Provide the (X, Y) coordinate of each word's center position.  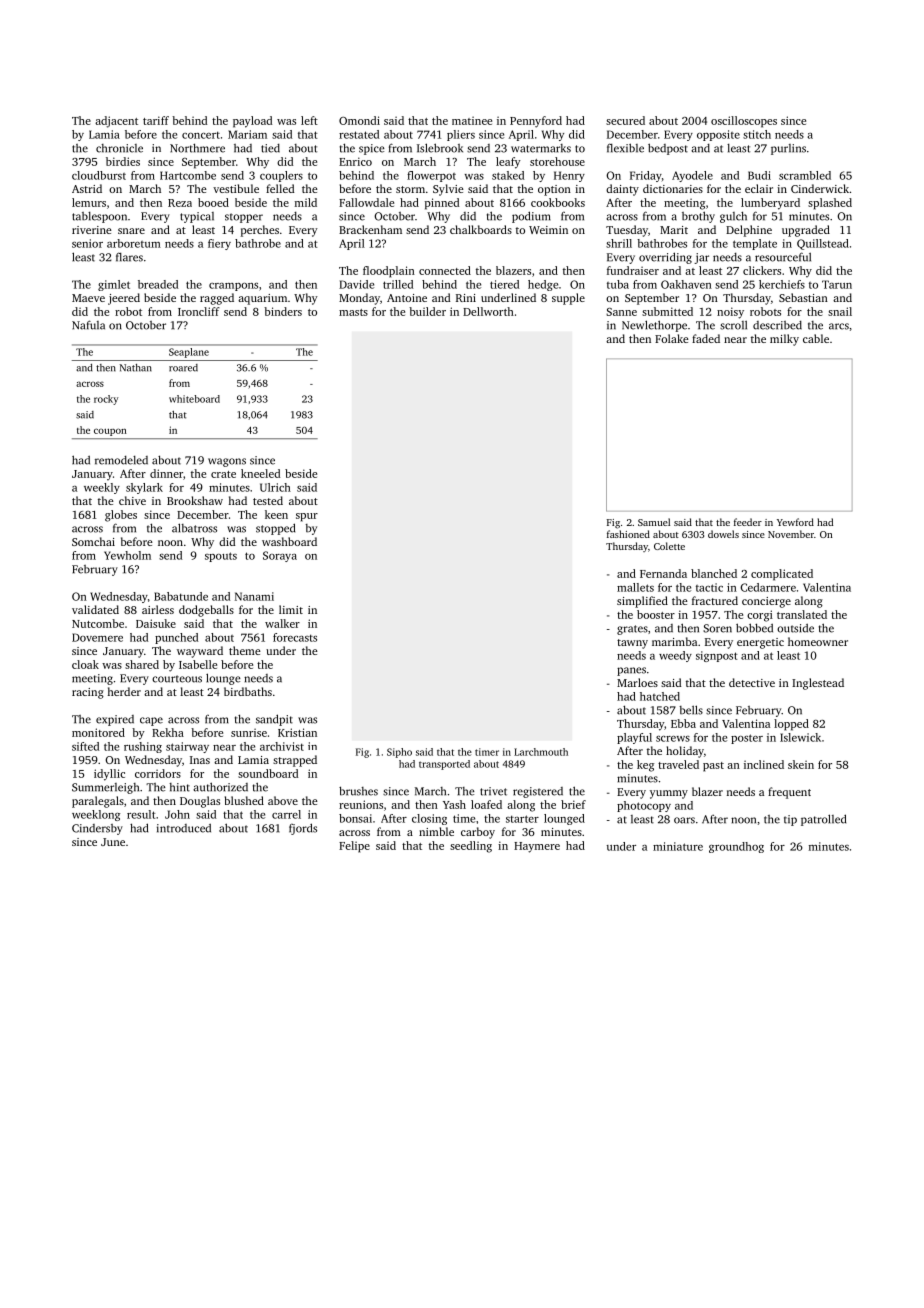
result (141, 814)
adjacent (116, 122)
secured (625, 120)
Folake (672, 338)
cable (816, 338)
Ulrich (275, 487)
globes (121, 516)
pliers (461, 135)
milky (784, 340)
